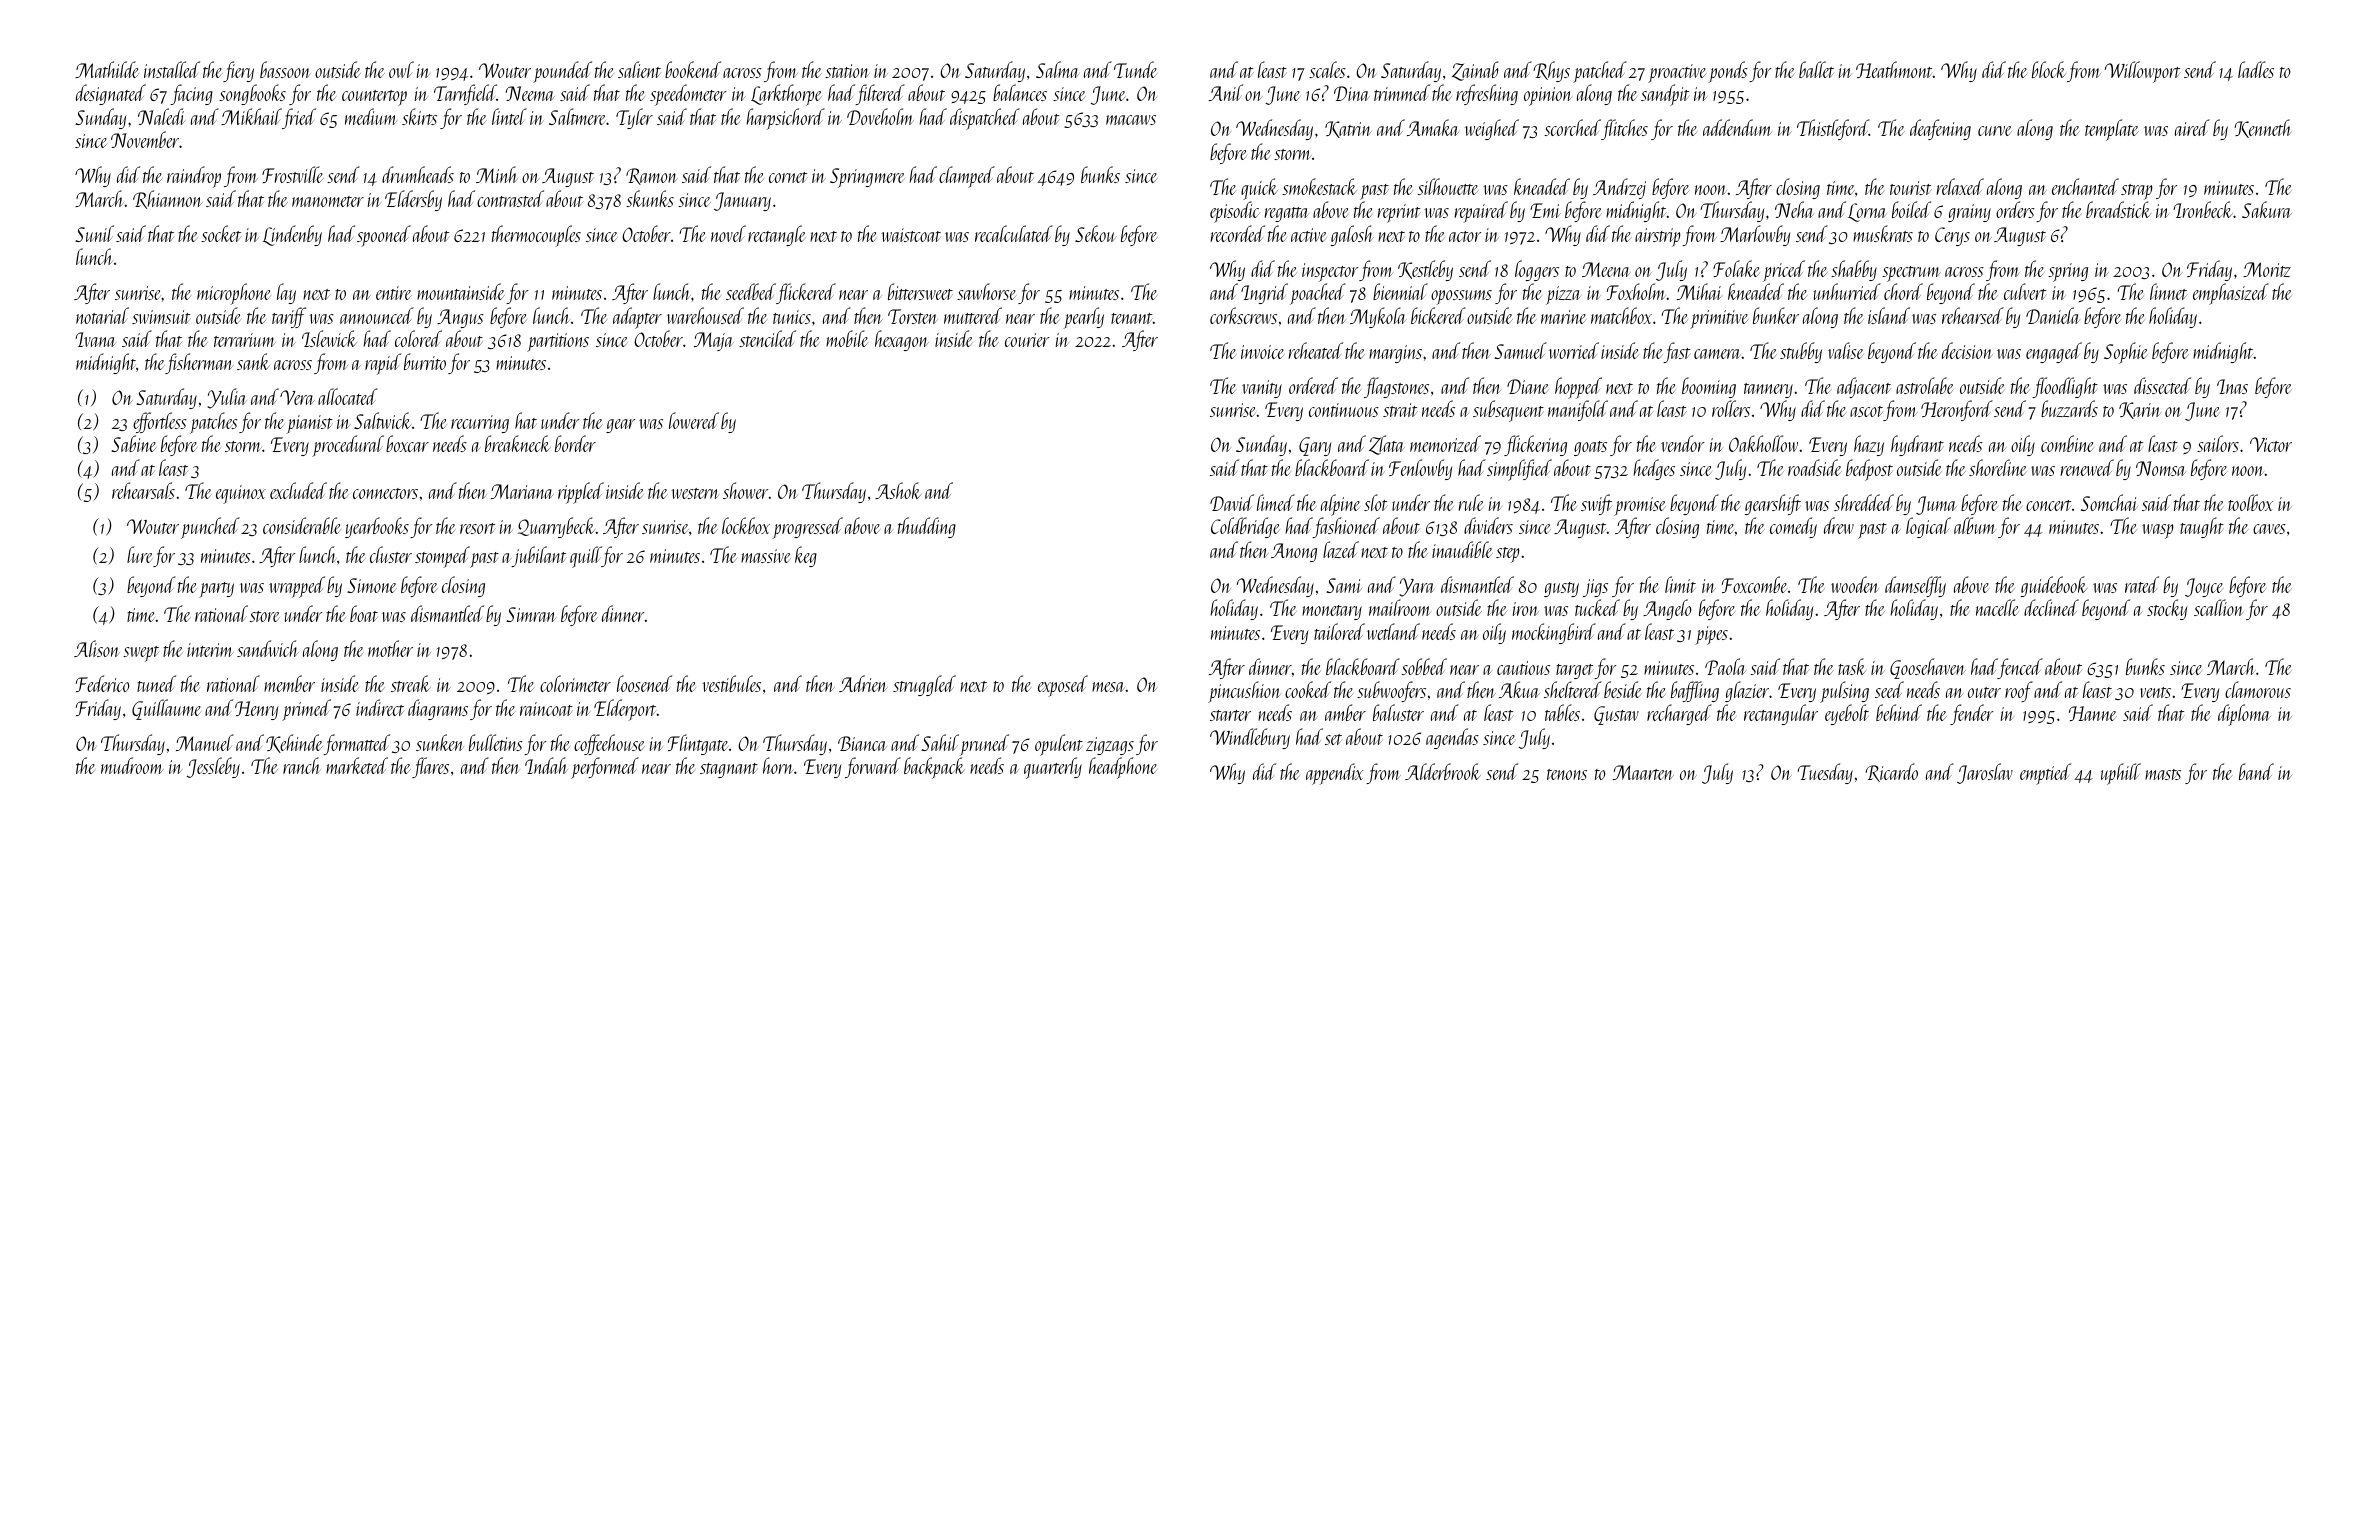 This page has height=1532, width=2367. What do you see at coordinates (1348, 129) in the page?
I see `Katrin` at bounding box center [1348, 129].
